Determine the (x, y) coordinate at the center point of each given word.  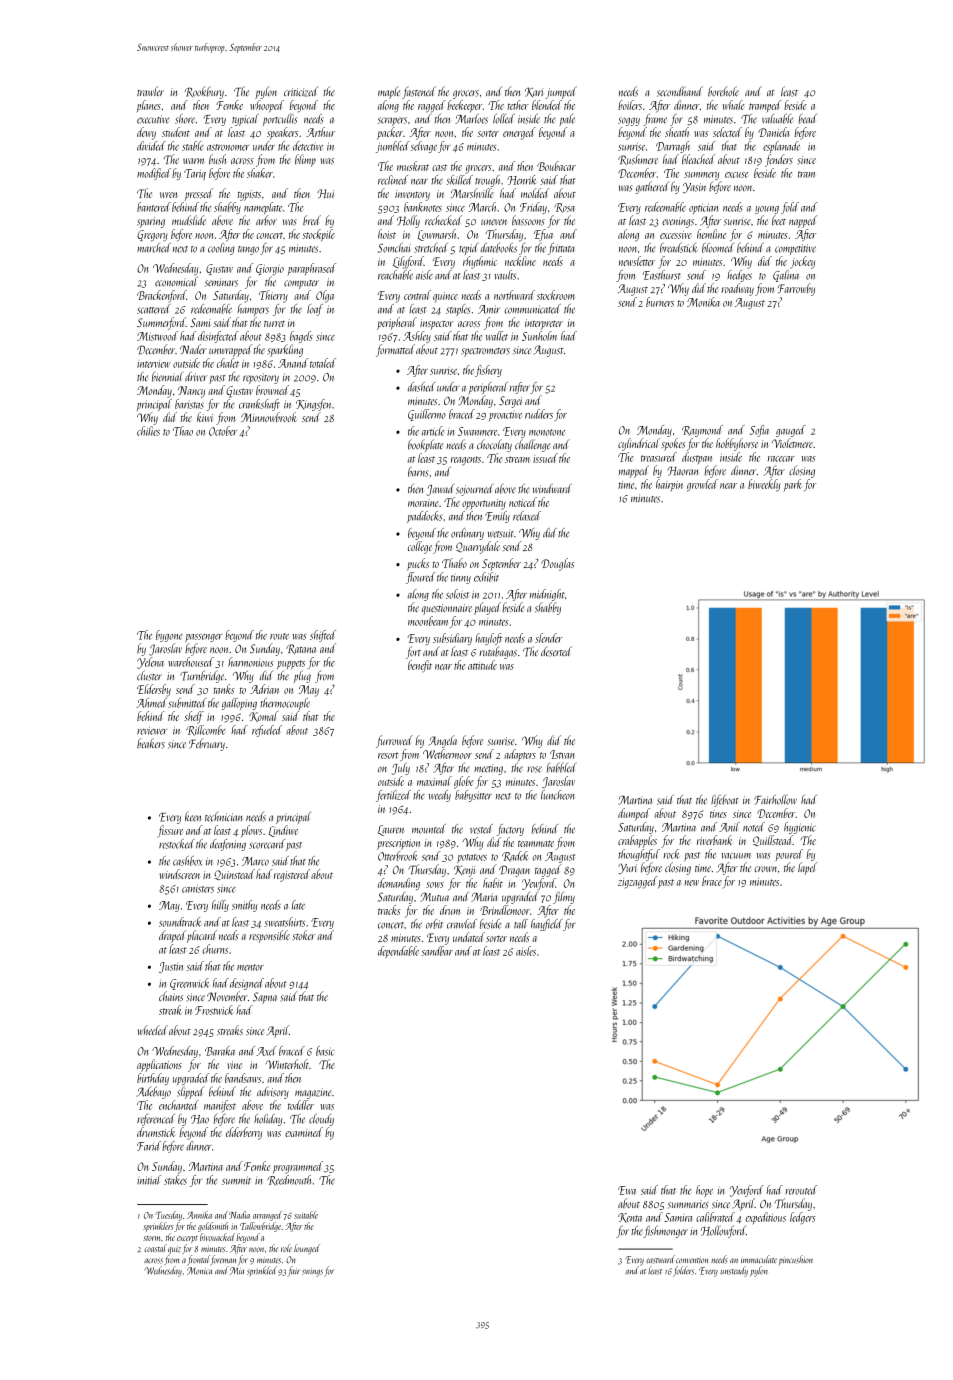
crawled (462, 924)
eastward (660, 1259)
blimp (305, 160)
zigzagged (637, 882)
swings (312, 1272)
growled (702, 485)
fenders (779, 160)
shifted (323, 636)
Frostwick (214, 1010)
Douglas (557, 564)
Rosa (564, 208)
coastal (155, 1248)
